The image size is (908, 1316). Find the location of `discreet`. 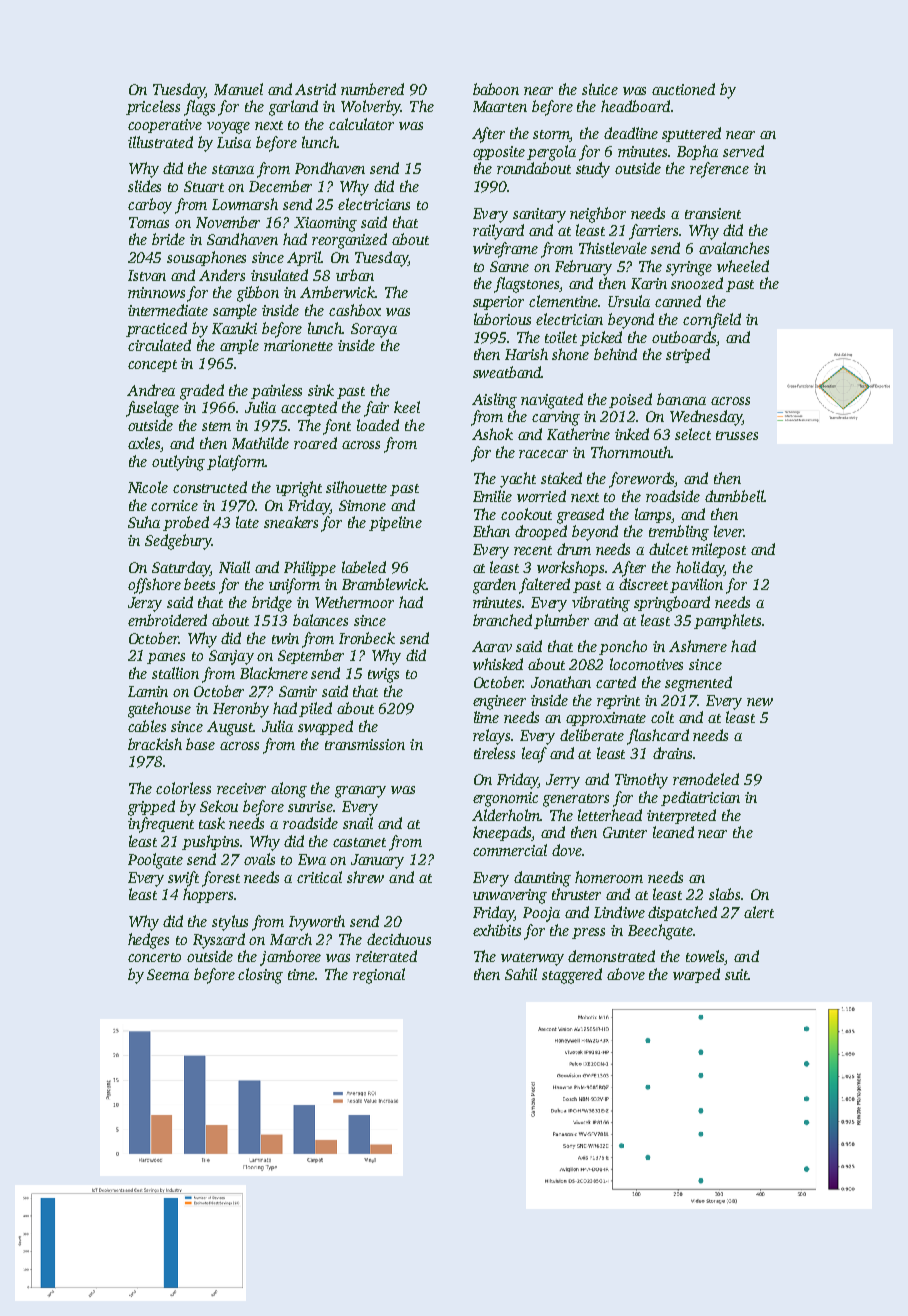

discreet is located at coordinates (643, 584).
